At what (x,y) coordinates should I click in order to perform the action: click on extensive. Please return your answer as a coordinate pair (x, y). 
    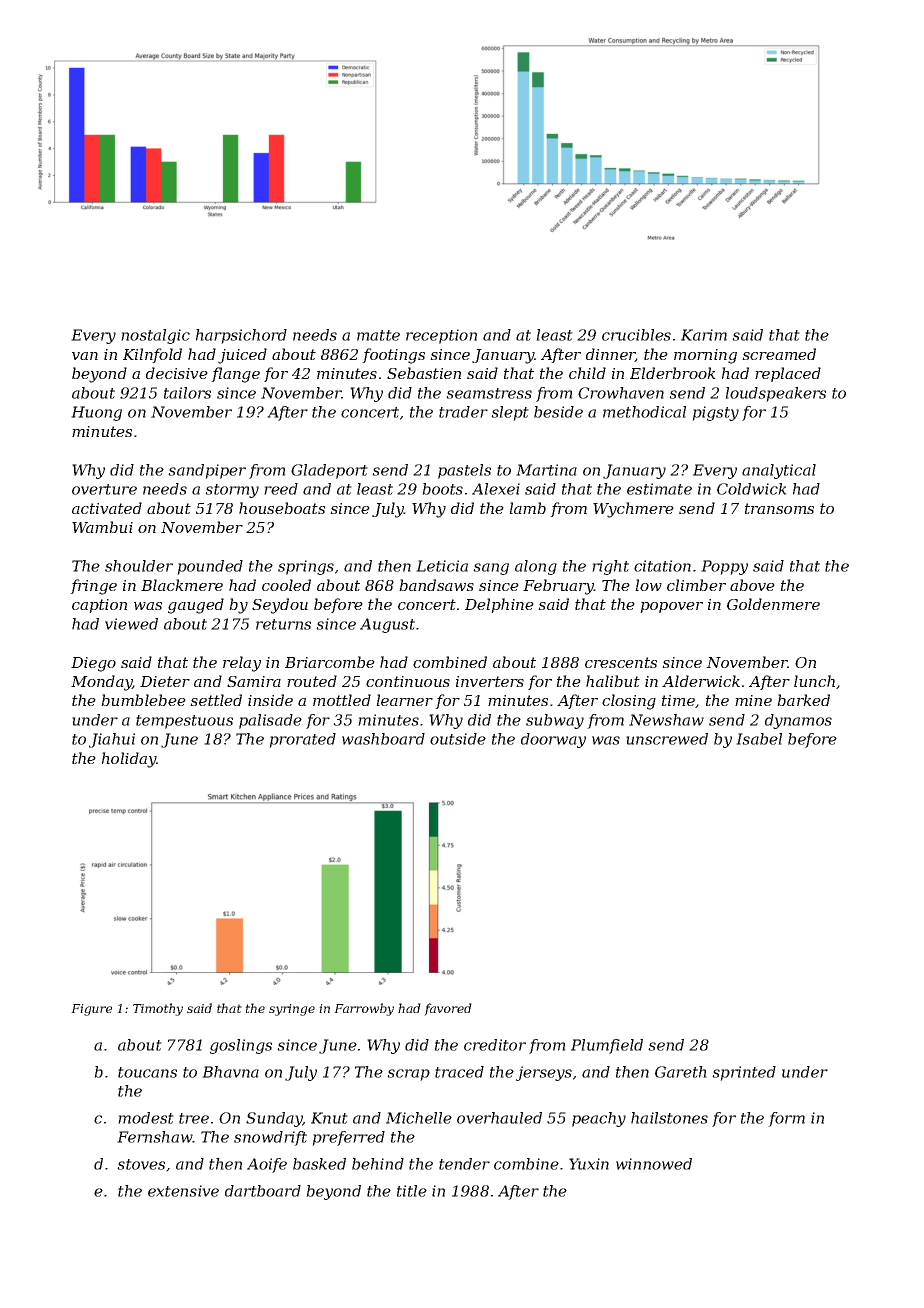
    Looking at the image, I should click on (183, 1191).
